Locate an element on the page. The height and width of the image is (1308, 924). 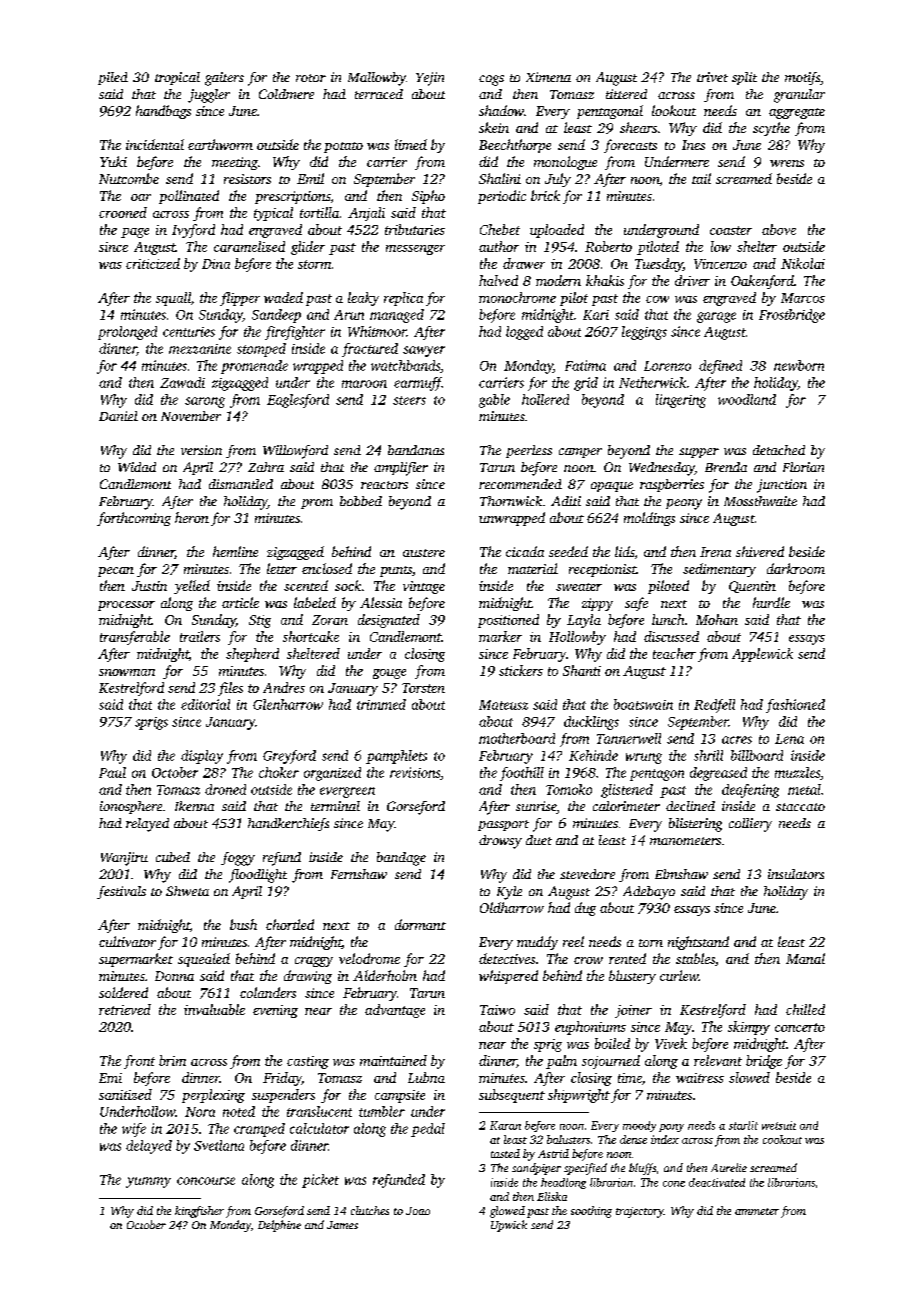
Andres is located at coordinates (284, 687).
